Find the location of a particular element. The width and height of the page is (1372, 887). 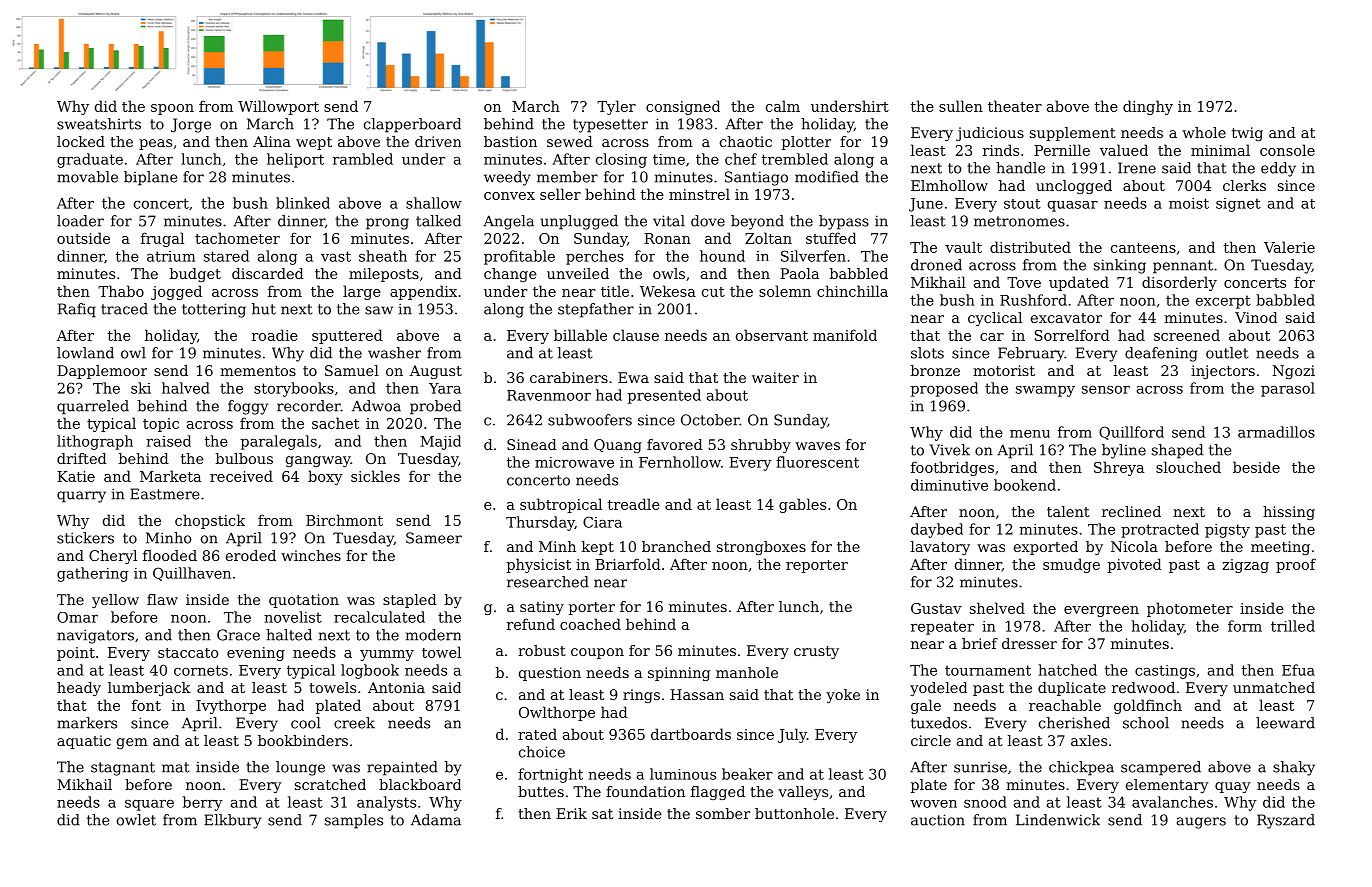

menu is located at coordinates (1030, 434).
